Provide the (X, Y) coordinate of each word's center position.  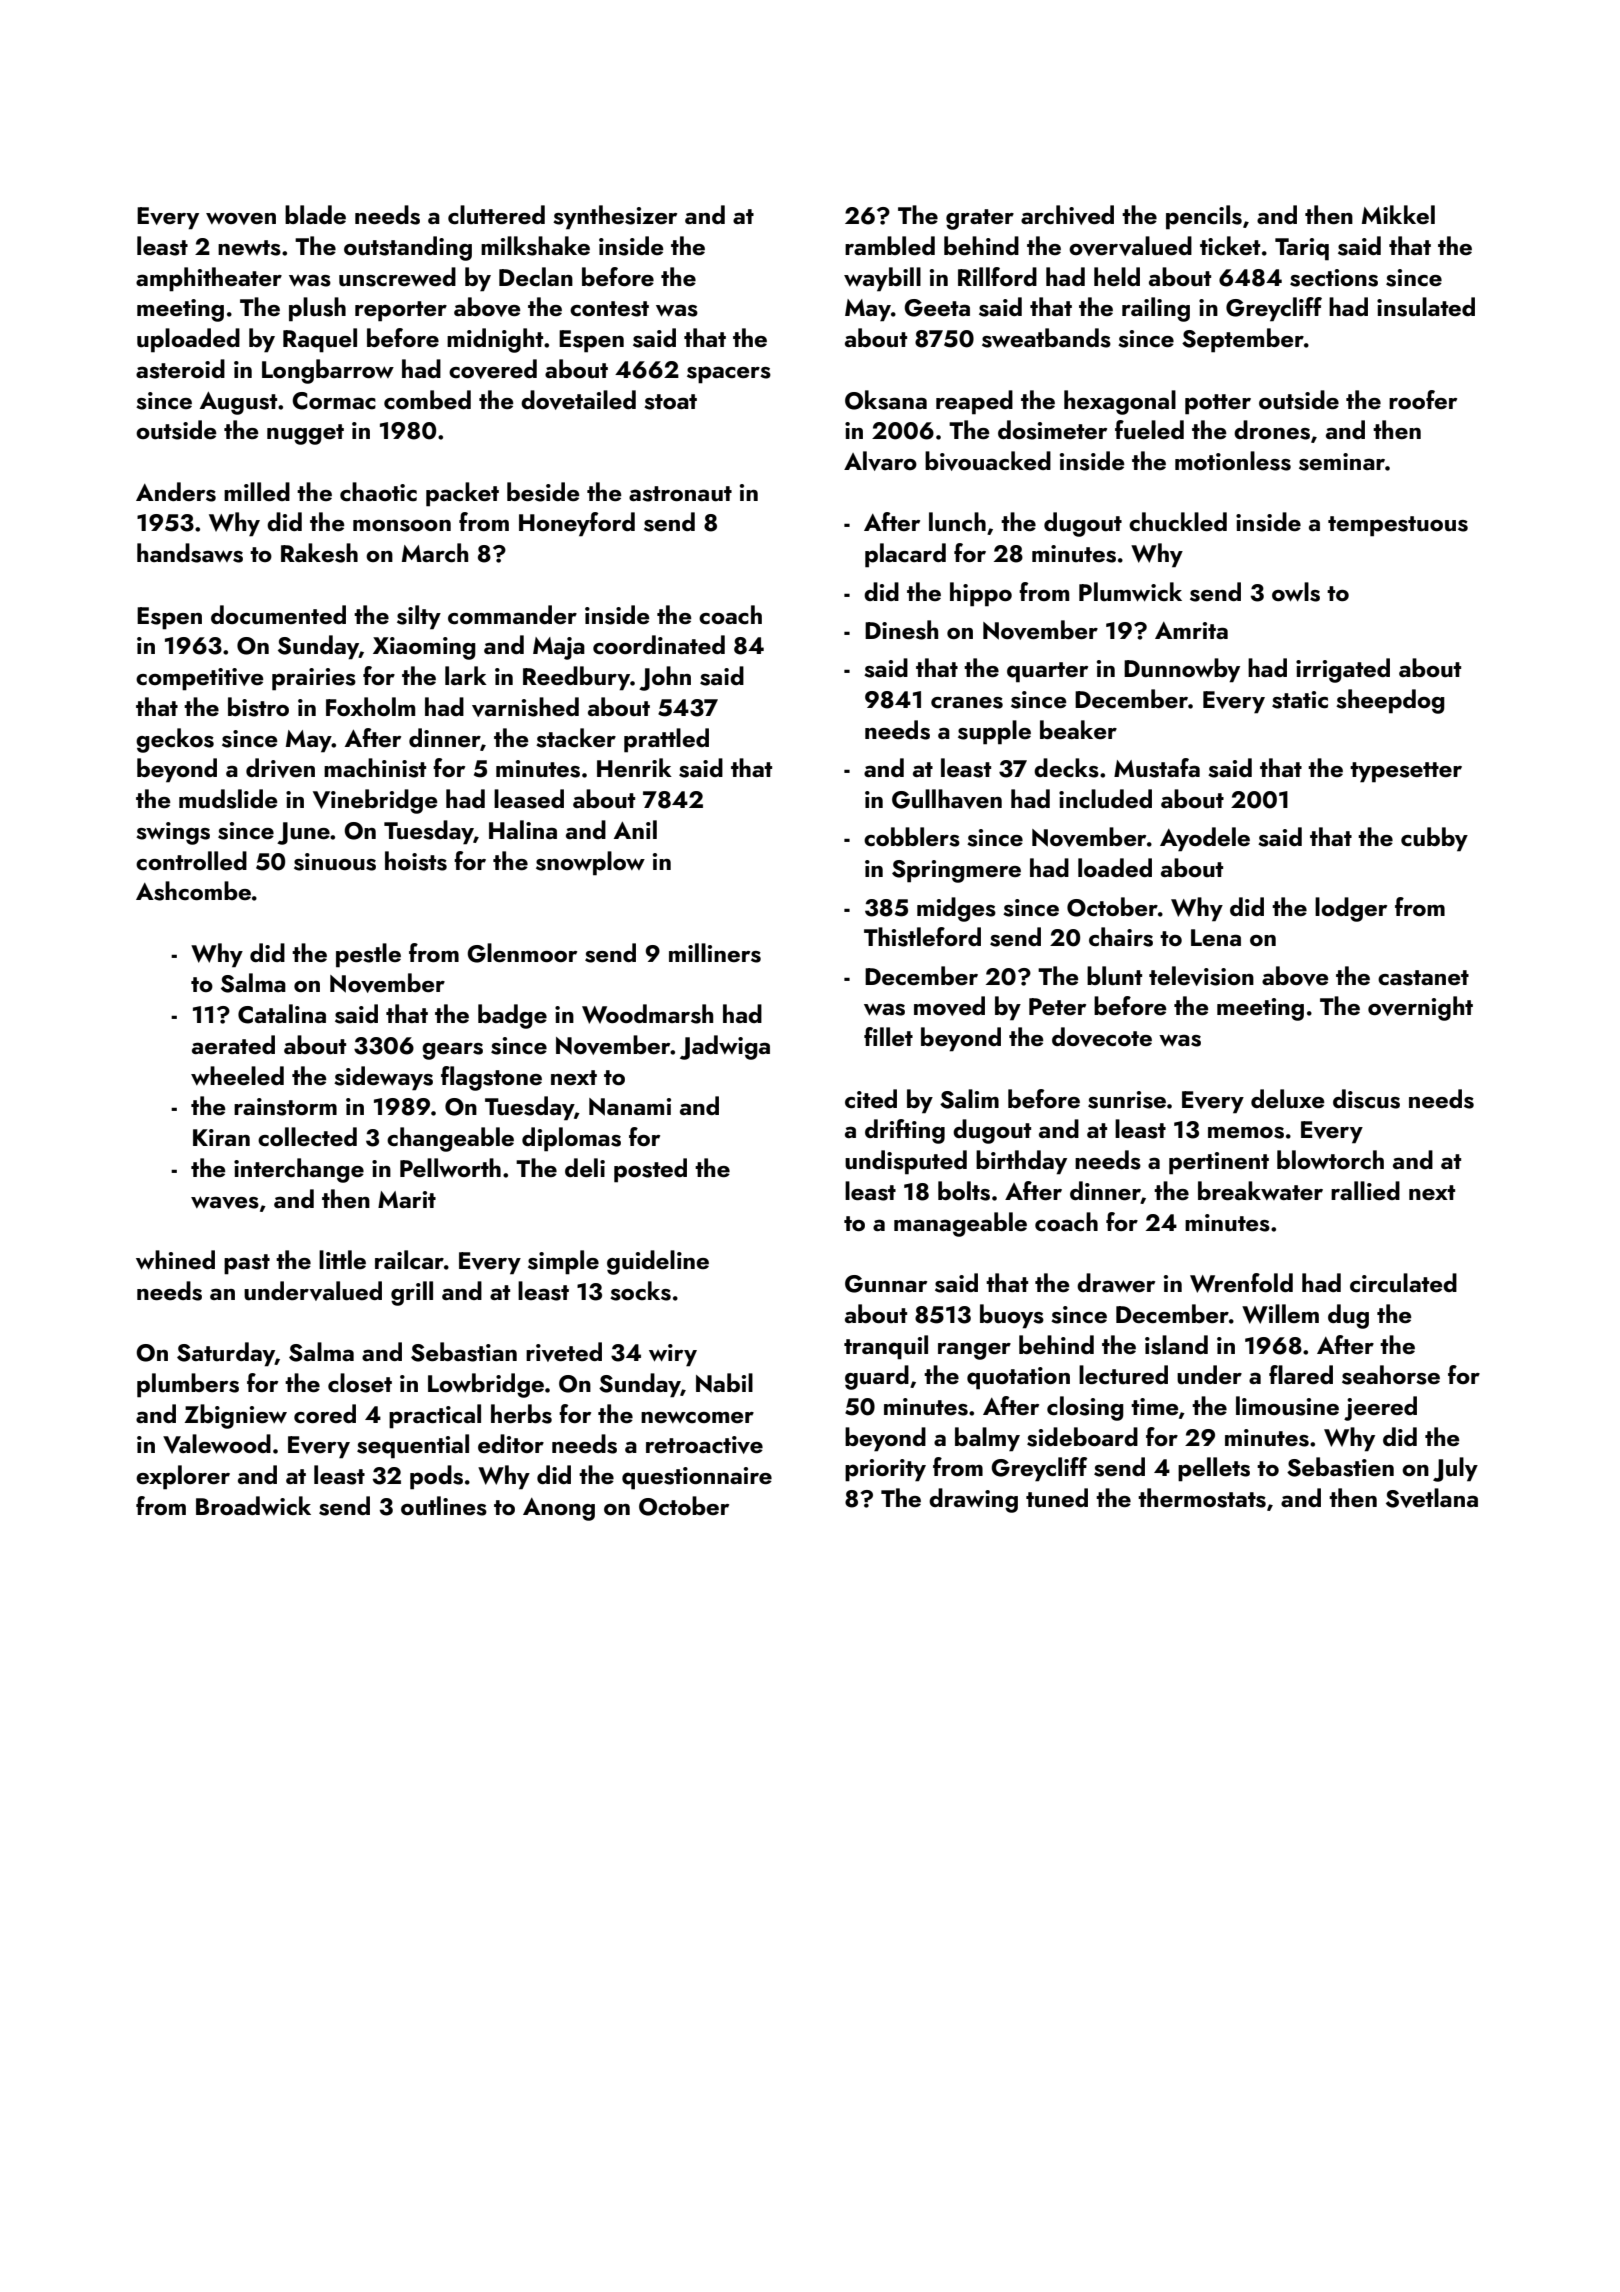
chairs (1121, 937)
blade (315, 214)
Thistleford (922, 937)
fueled (1149, 430)
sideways (383, 1078)
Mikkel (1398, 214)
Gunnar (886, 1284)
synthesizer (615, 217)
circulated (1403, 1283)
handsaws (190, 553)
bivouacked (988, 461)
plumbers (188, 1385)
